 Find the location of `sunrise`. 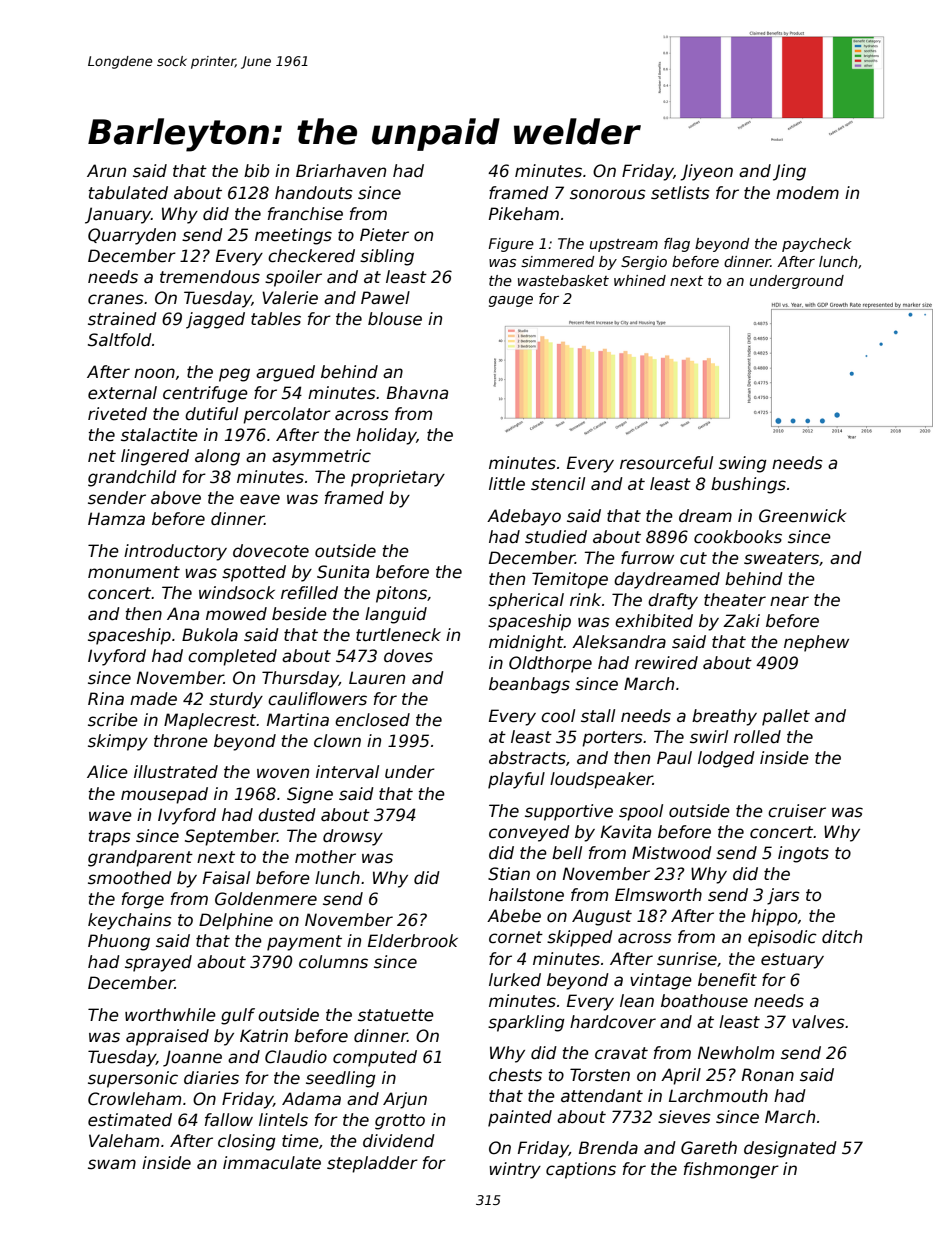

sunrise is located at coordinates (687, 959).
